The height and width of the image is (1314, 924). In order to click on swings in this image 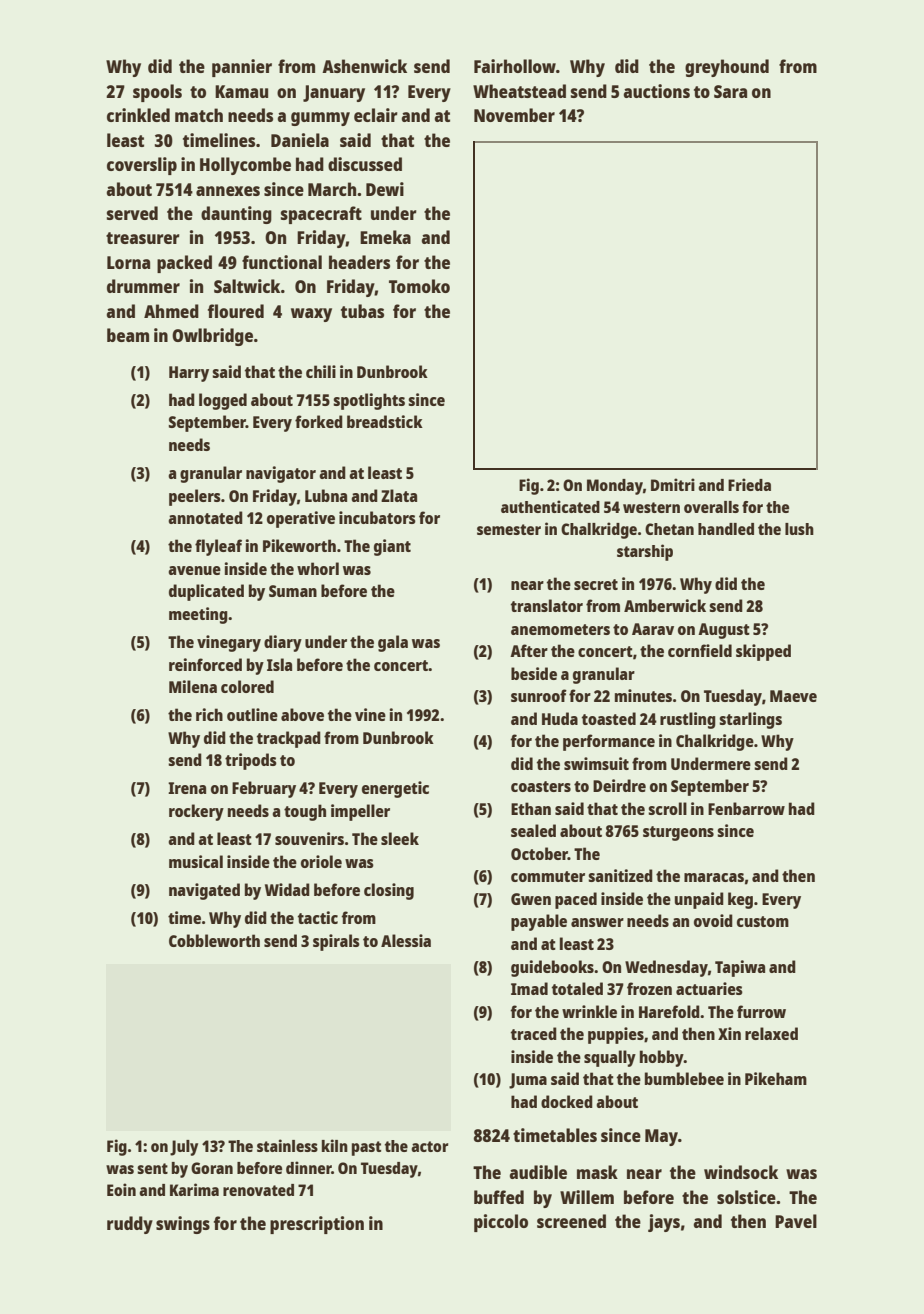, I will do `click(183, 1225)`.
